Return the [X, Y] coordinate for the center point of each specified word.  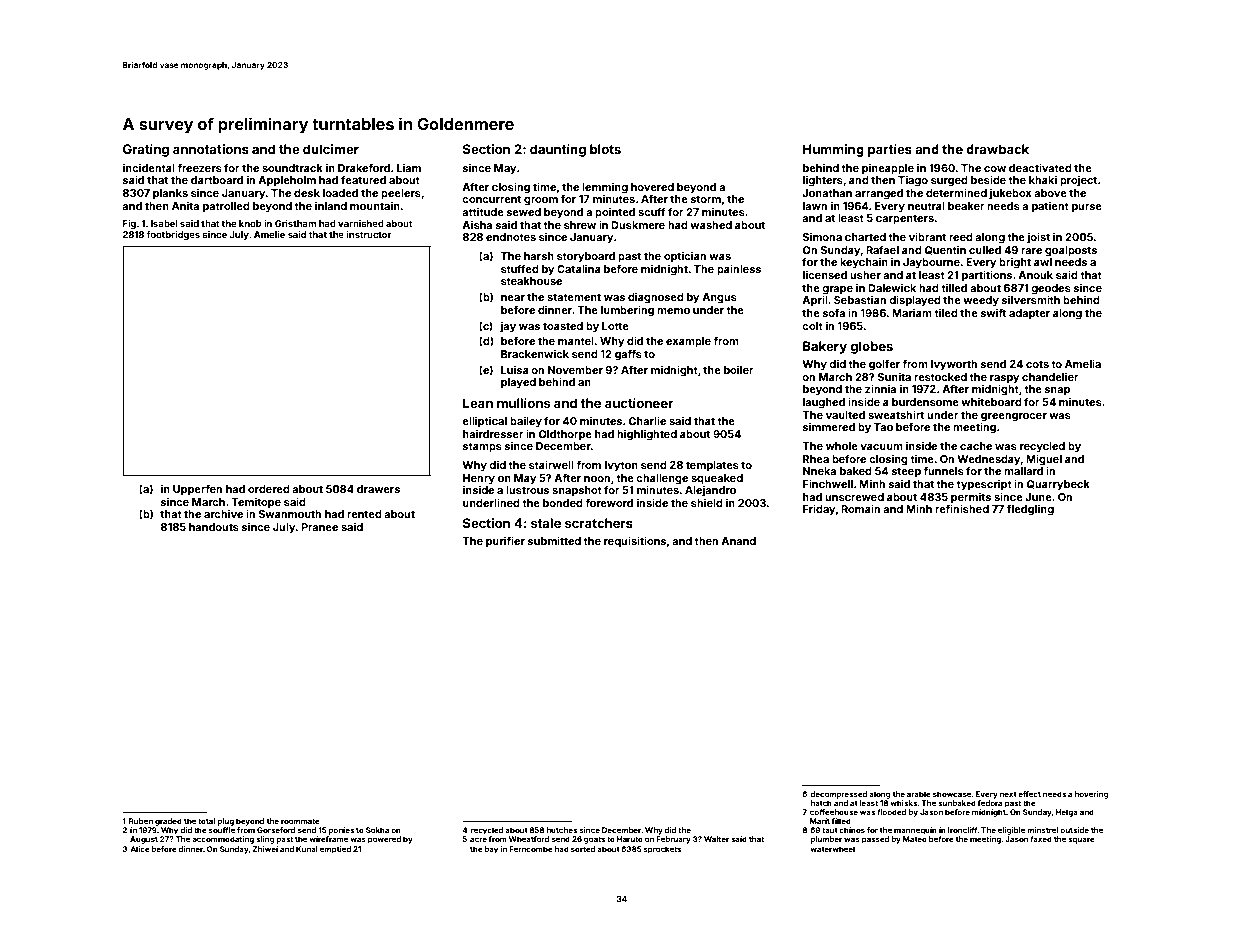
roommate [300, 821]
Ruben [141, 821]
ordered [269, 489]
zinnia [880, 388]
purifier [505, 541]
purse [1087, 208]
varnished [361, 223]
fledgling [1030, 510]
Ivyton [621, 466]
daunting [558, 150]
